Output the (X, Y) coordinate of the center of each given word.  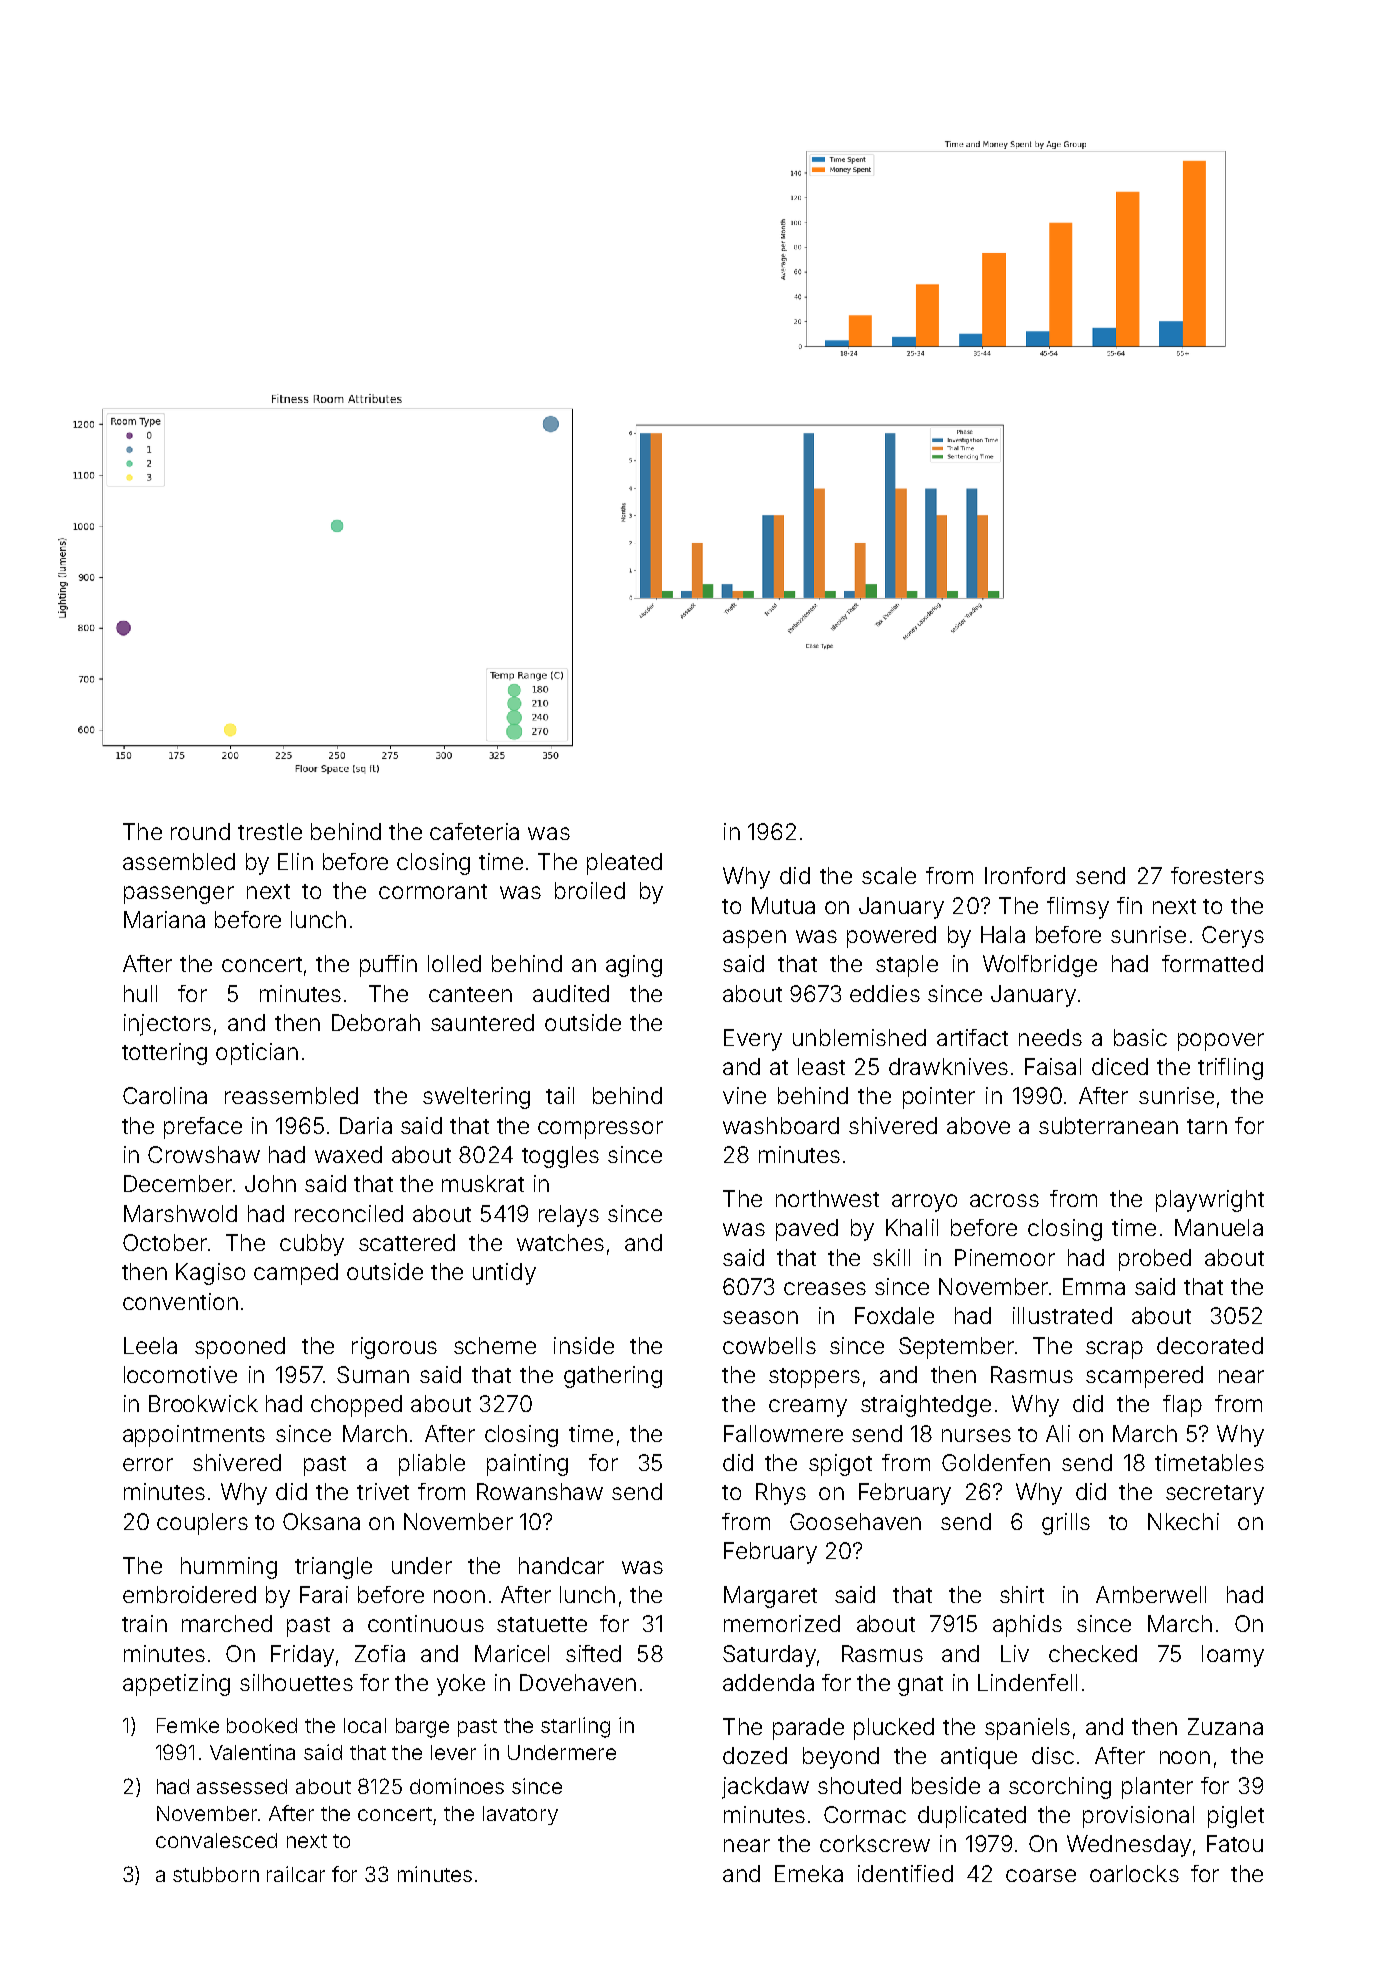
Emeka (809, 1873)
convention (180, 1301)
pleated (624, 864)
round (200, 831)
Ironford (1025, 875)
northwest (827, 1198)
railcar (296, 1874)
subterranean (1108, 1125)
